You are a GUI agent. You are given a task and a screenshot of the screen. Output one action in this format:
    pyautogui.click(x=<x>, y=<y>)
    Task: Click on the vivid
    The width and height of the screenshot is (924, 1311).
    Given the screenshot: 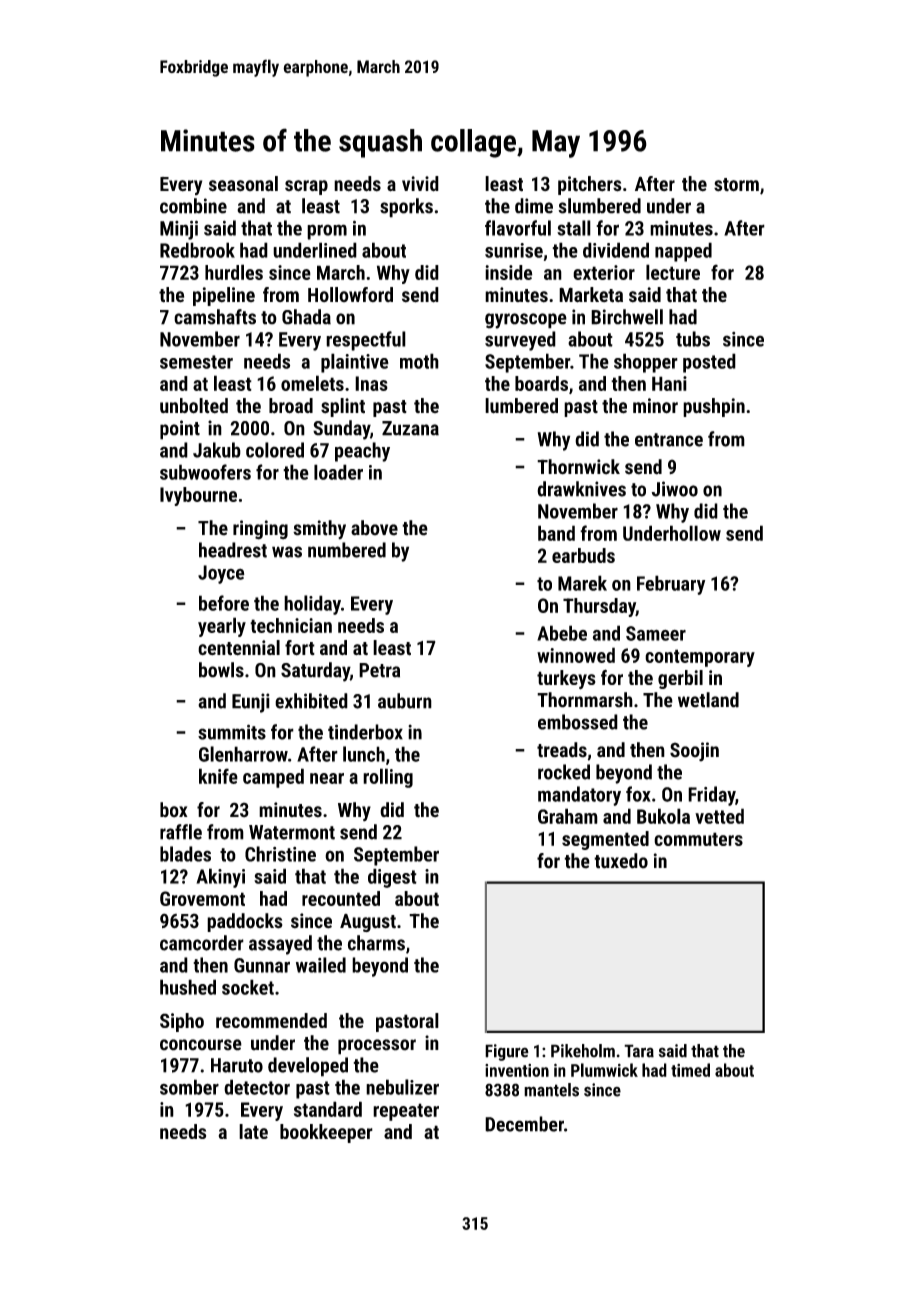 What is the action you would take?
    pyautogui.click(x=420, y=184)
